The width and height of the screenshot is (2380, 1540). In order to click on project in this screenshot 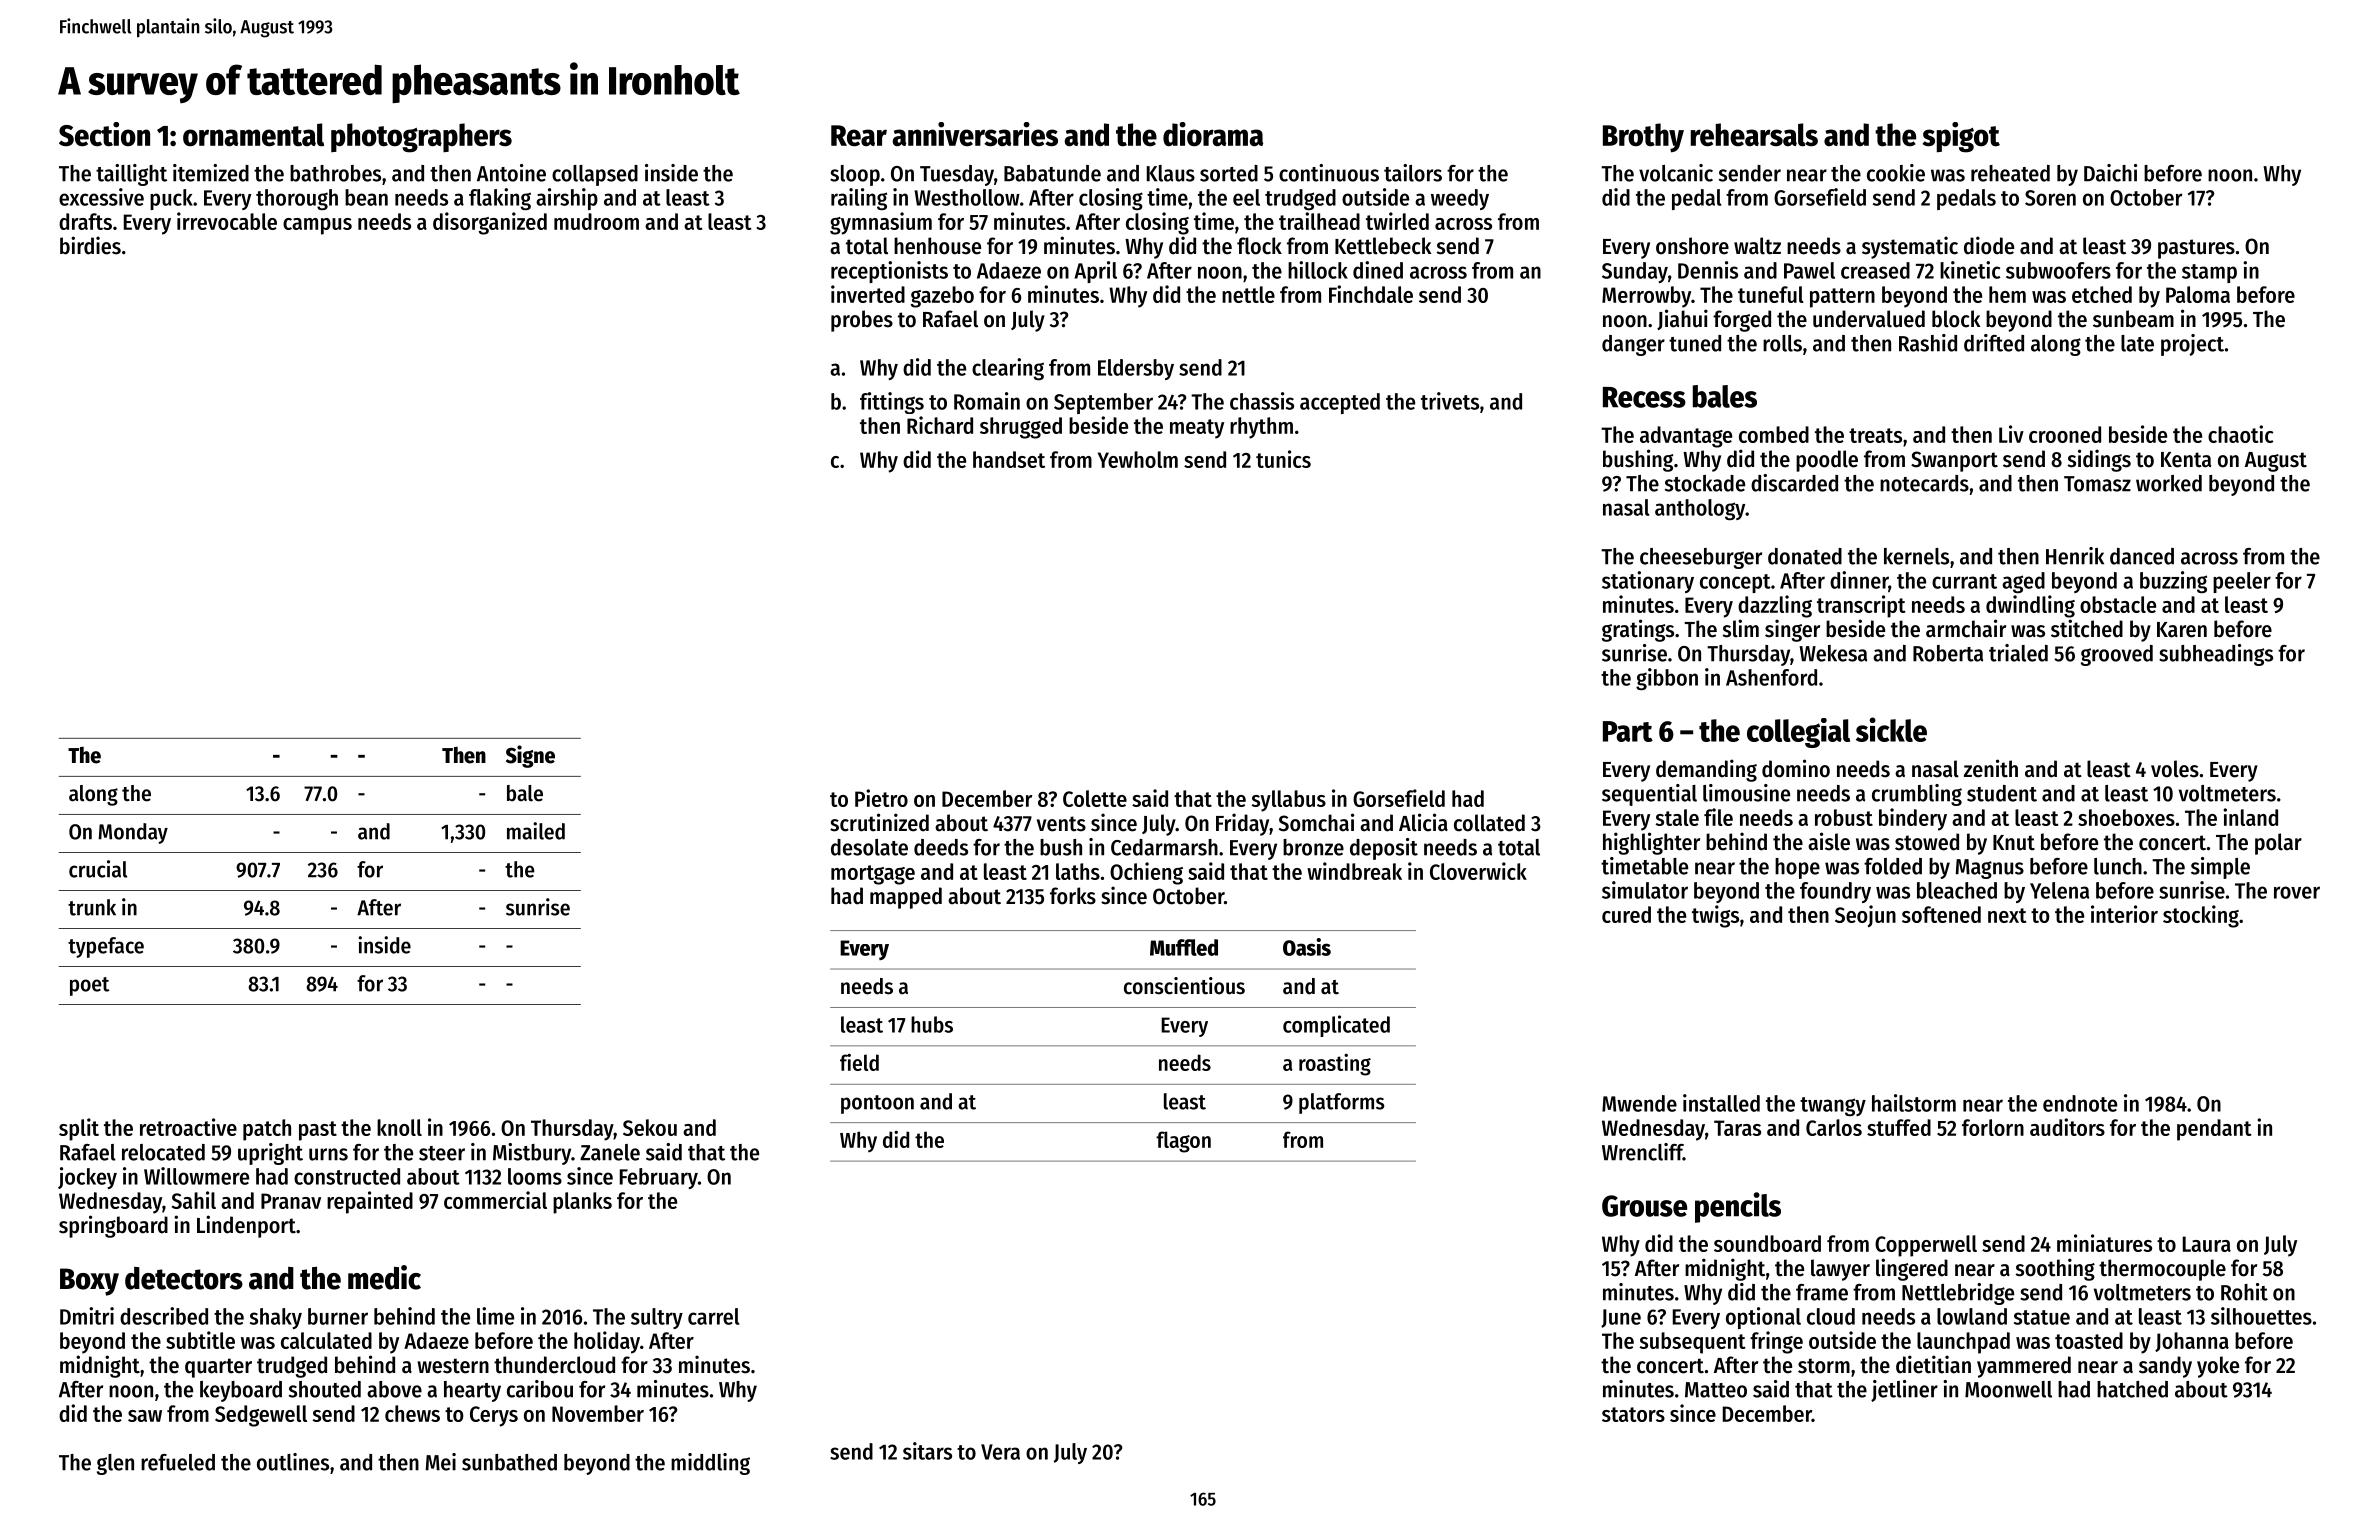, I will do `click(2192, 345)`.
